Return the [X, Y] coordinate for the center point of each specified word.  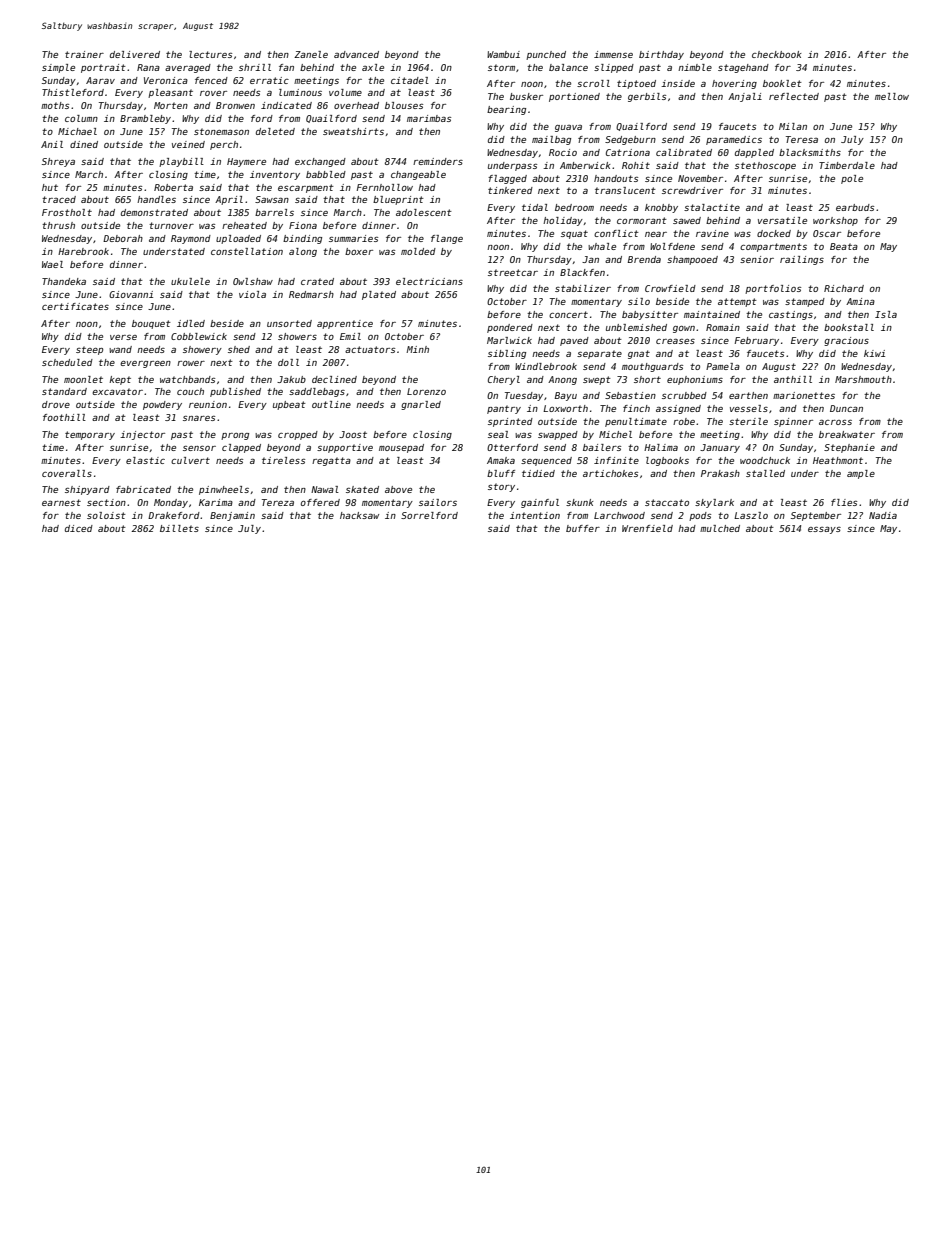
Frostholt [67, 212]
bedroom [574, 207]
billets [179, 528]
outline [331, 404]
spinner [793, 422]
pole [852, 179]
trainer [84, 54]
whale [602, 246]
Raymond [191, 239]
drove [56, 404]
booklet [782, 83]
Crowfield [670, 288]
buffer [583, 528]
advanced [356, 54]
